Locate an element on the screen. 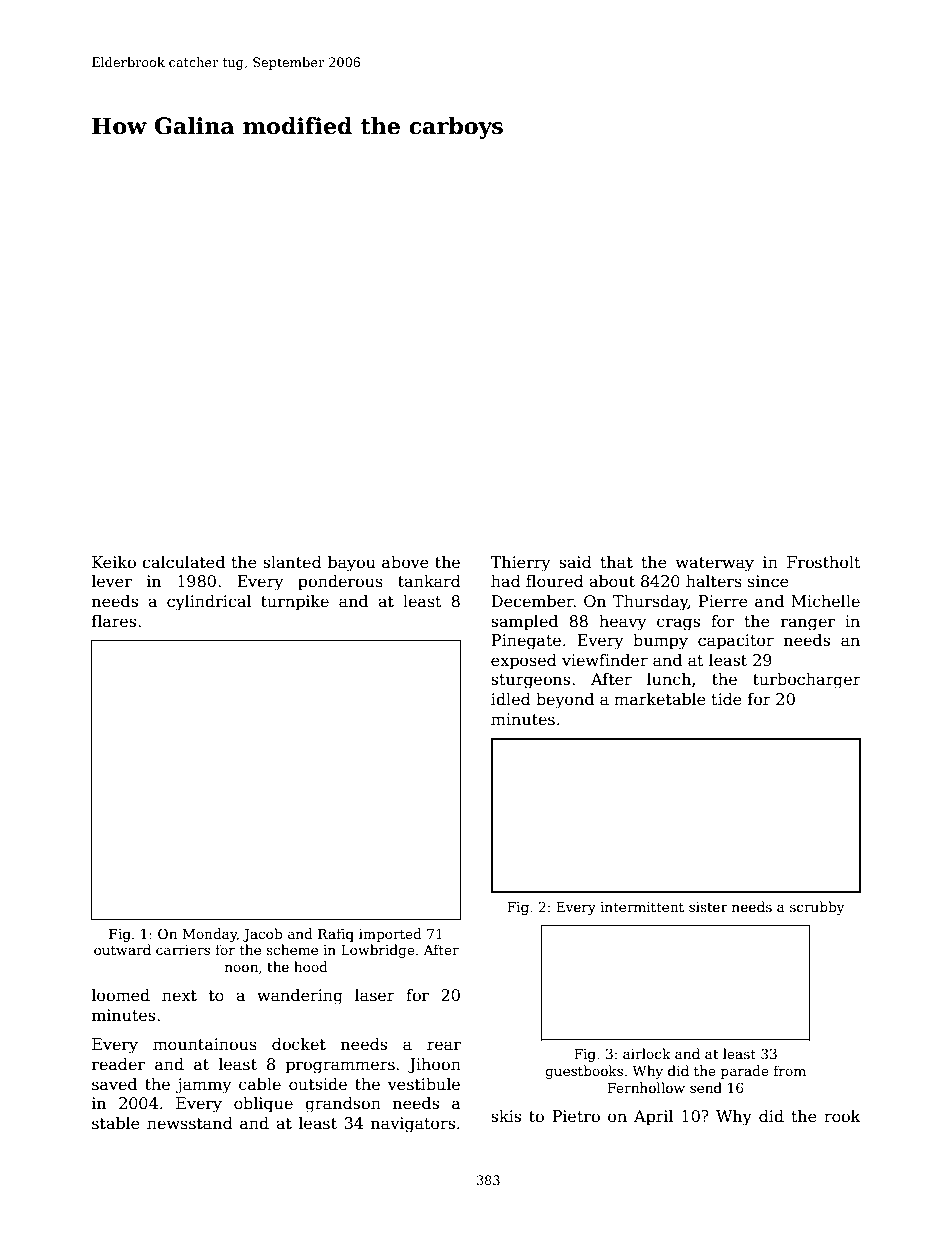 Image resolution: width=952 pixels, height=1233 pixels. bumpy is located at coordinates (660, 641).
